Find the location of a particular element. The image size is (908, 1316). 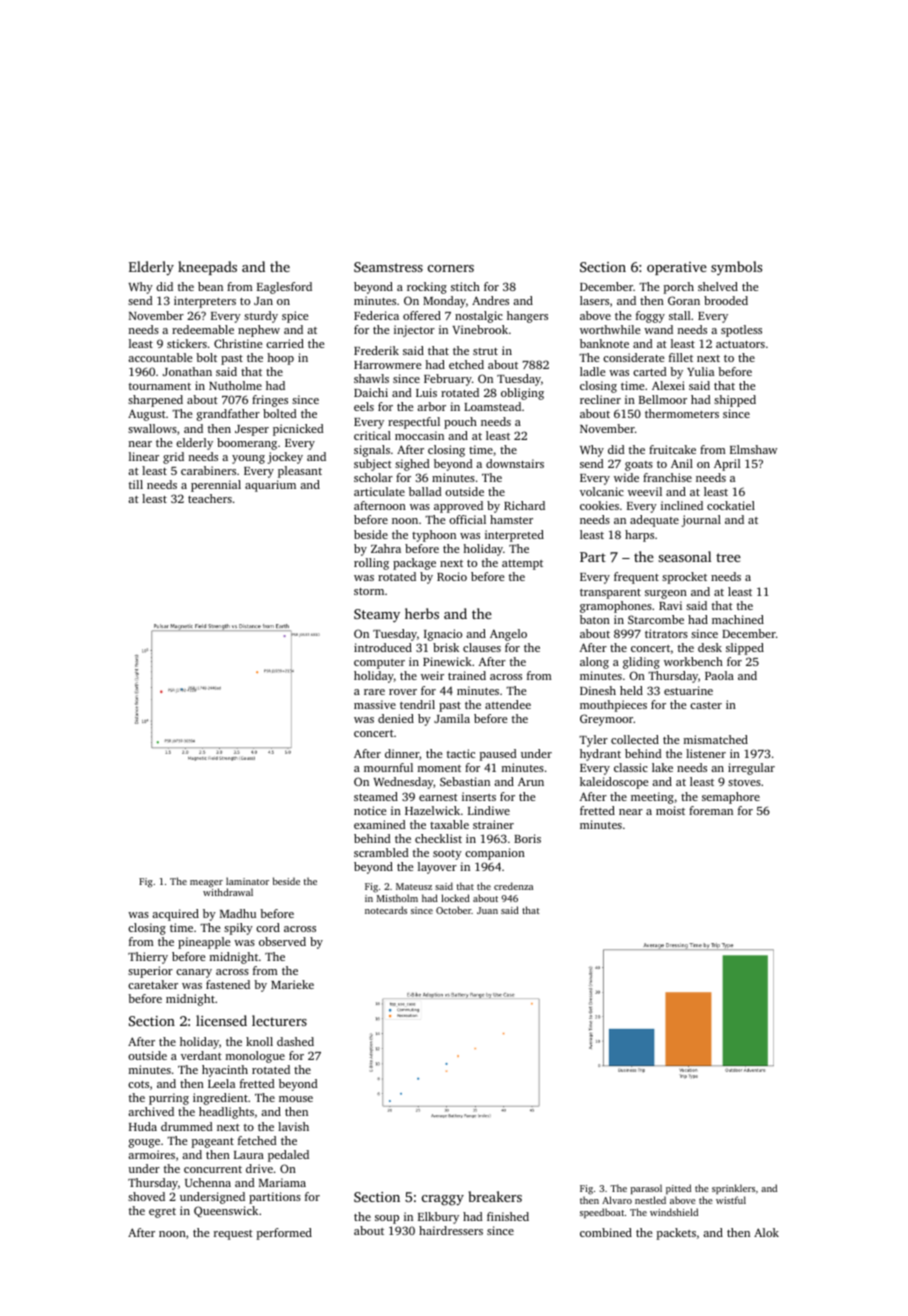

teachers is located at coordinates (210, 498).
